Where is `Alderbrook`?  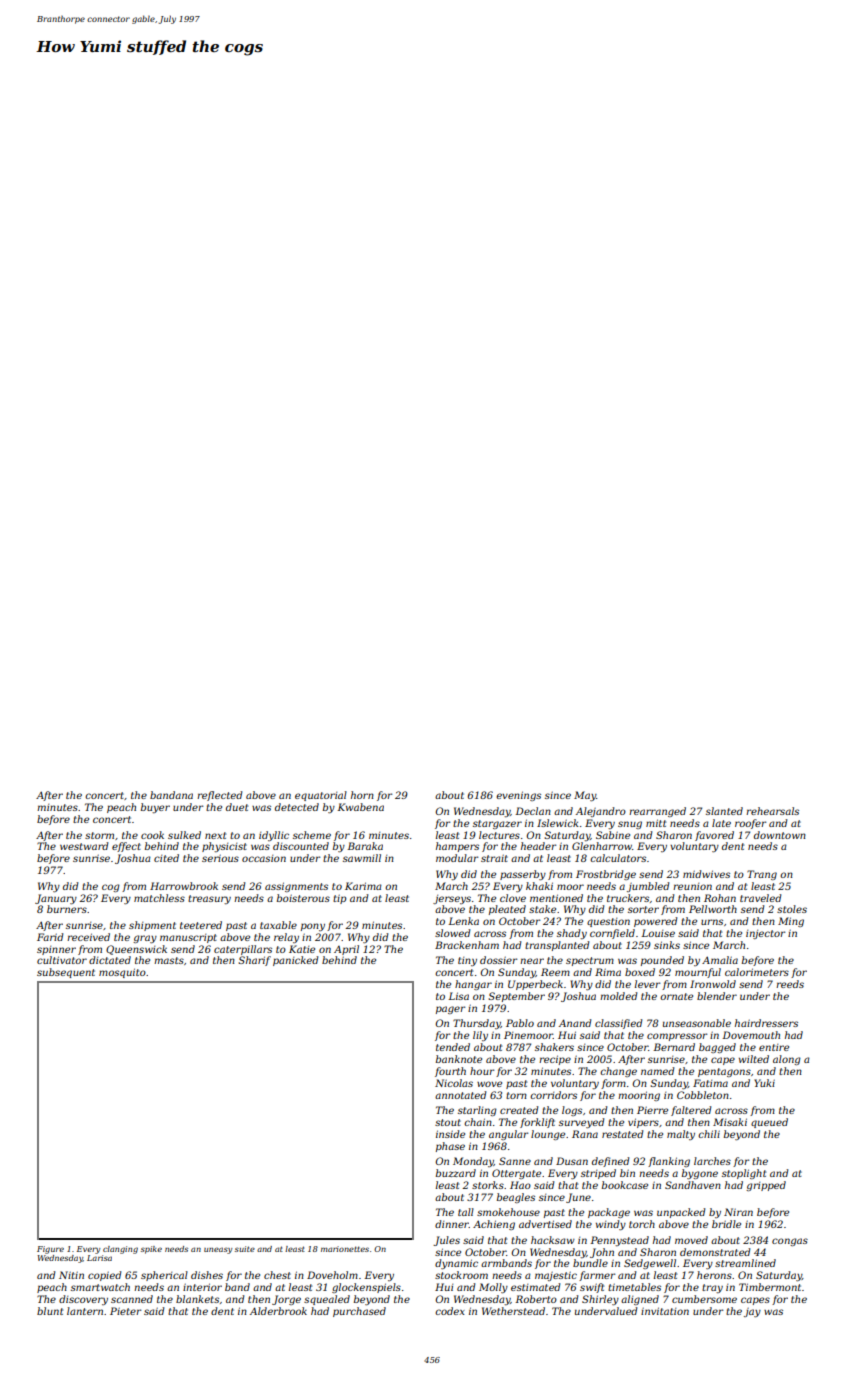
Alderbrook is located at coordinates (278, 1311).
